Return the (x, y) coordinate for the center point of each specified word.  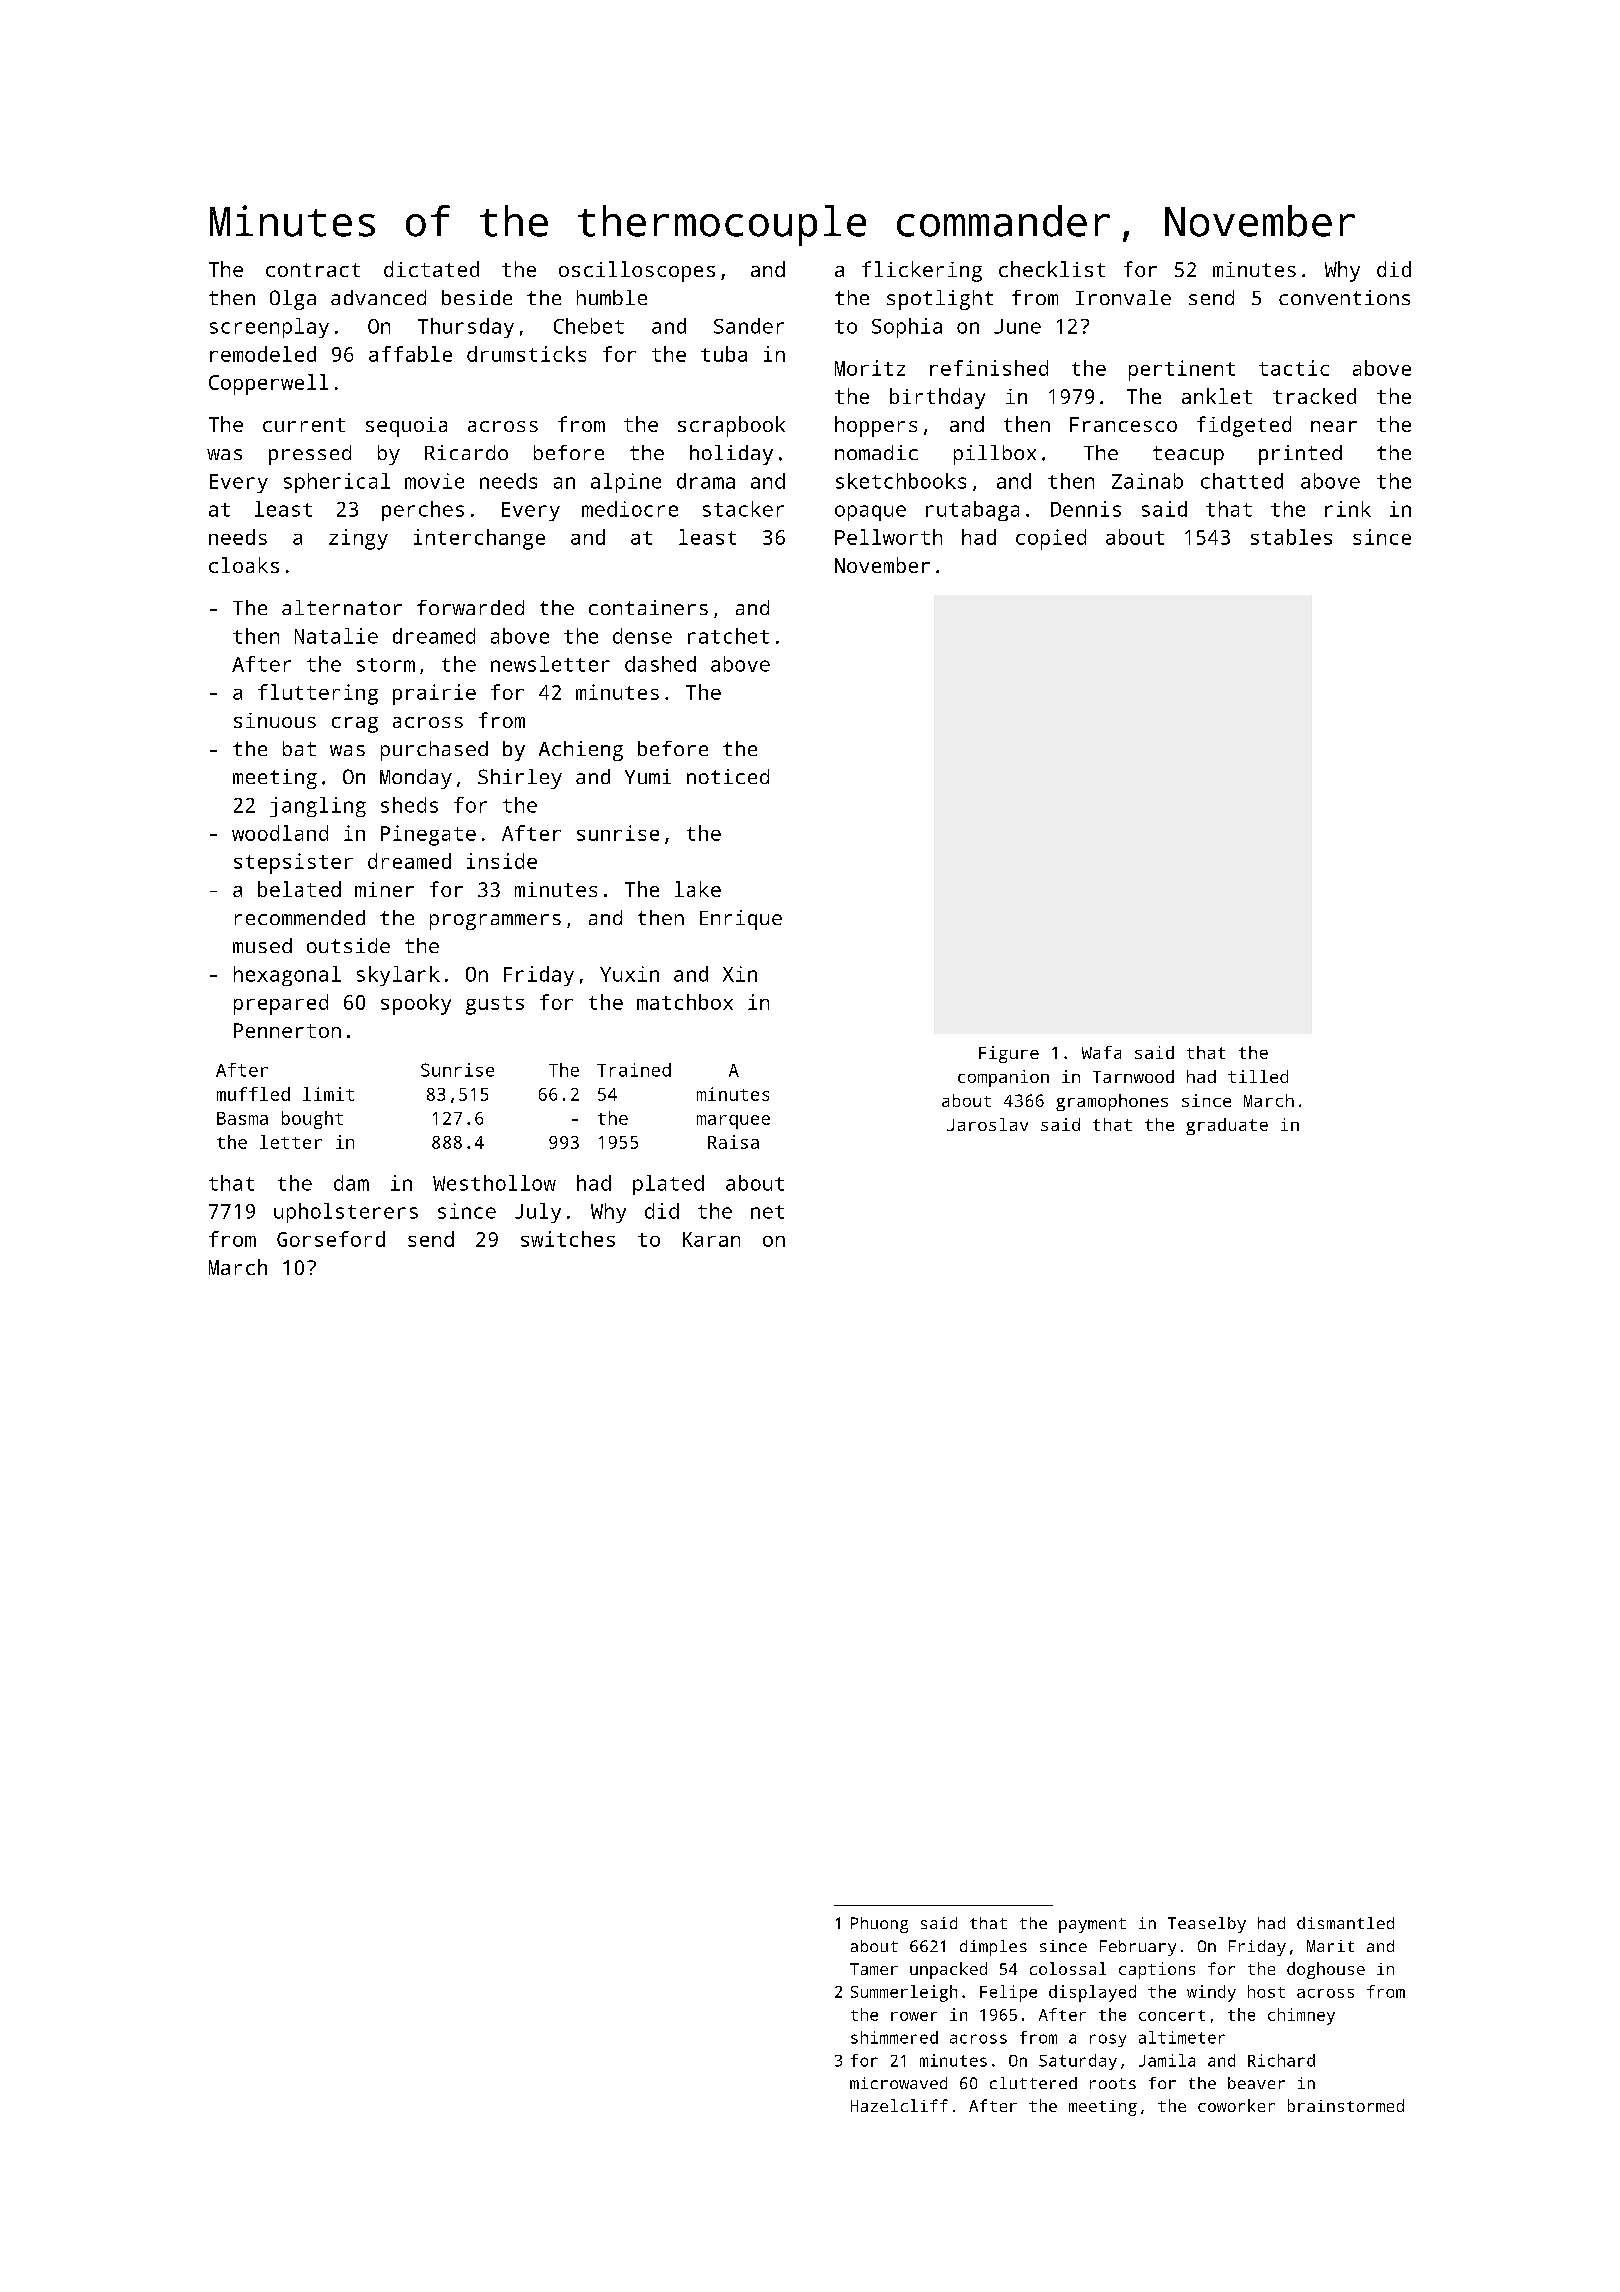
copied (1051, 539)
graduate (1227, 1126)
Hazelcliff (899, 2105)
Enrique (741, 920)
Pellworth (888, 537)
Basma (242, 1118)
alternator (342, 607)
